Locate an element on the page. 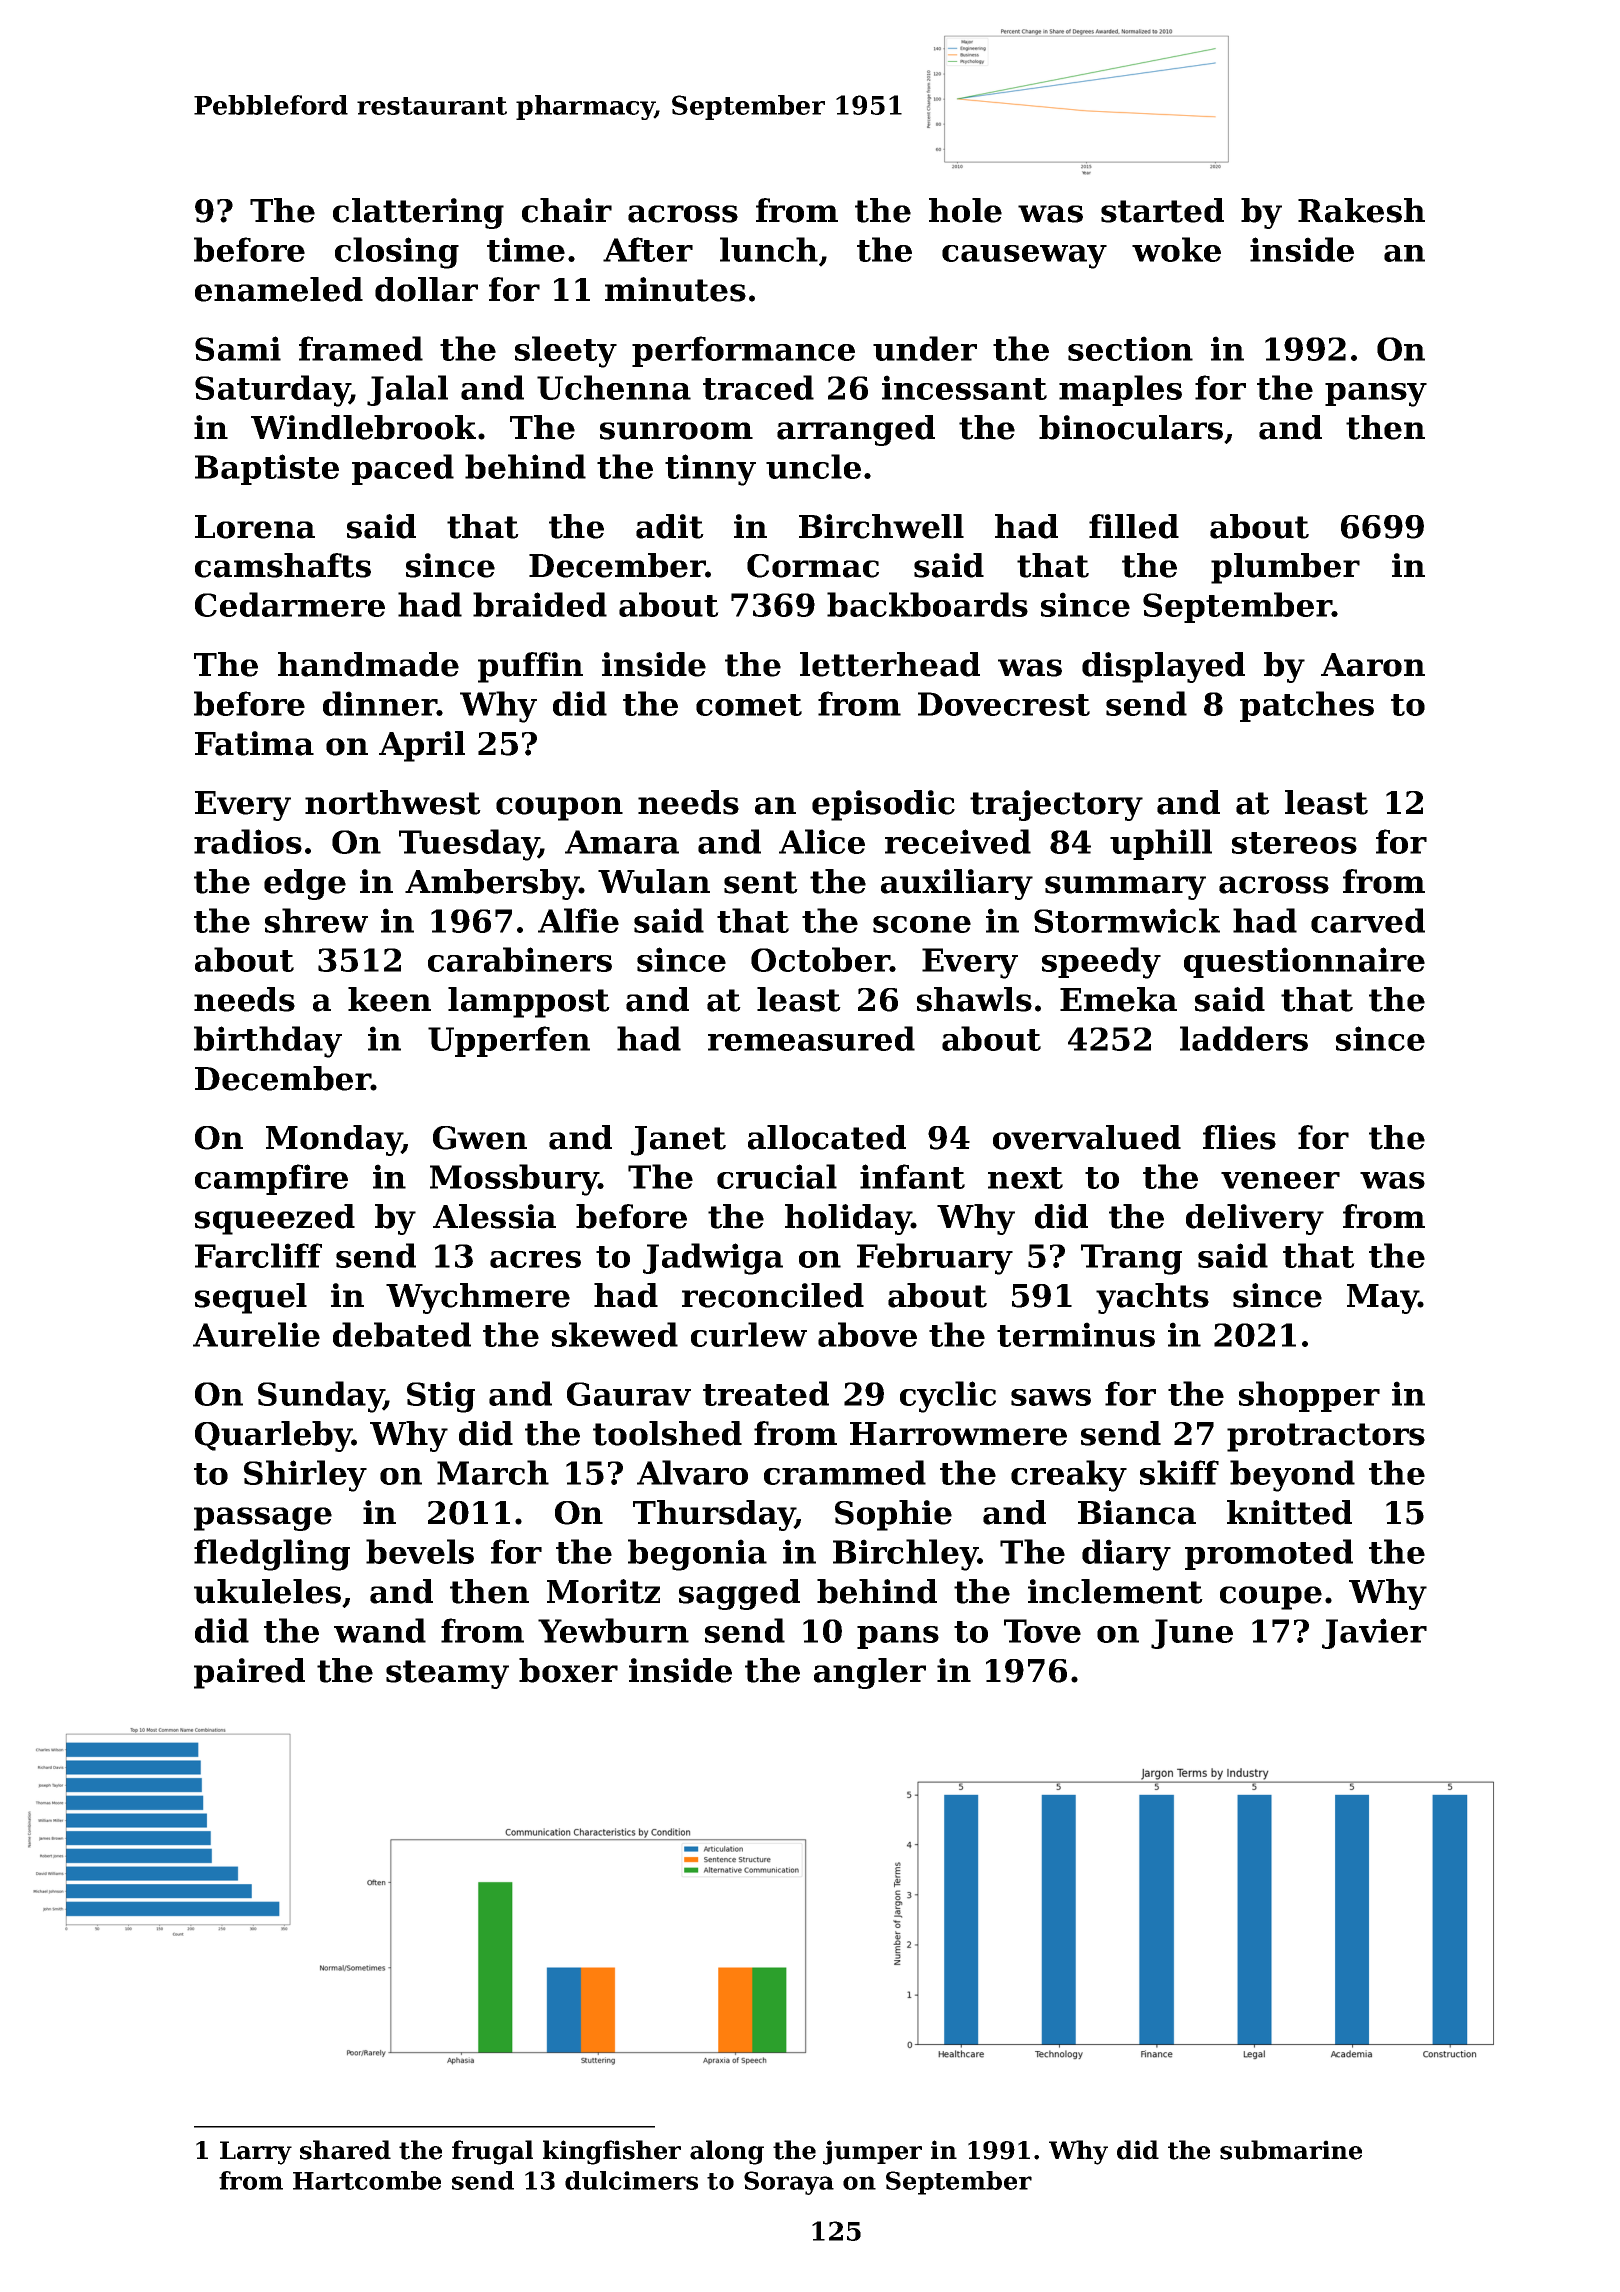  delivery is located at coordinates (1255, 1219).
